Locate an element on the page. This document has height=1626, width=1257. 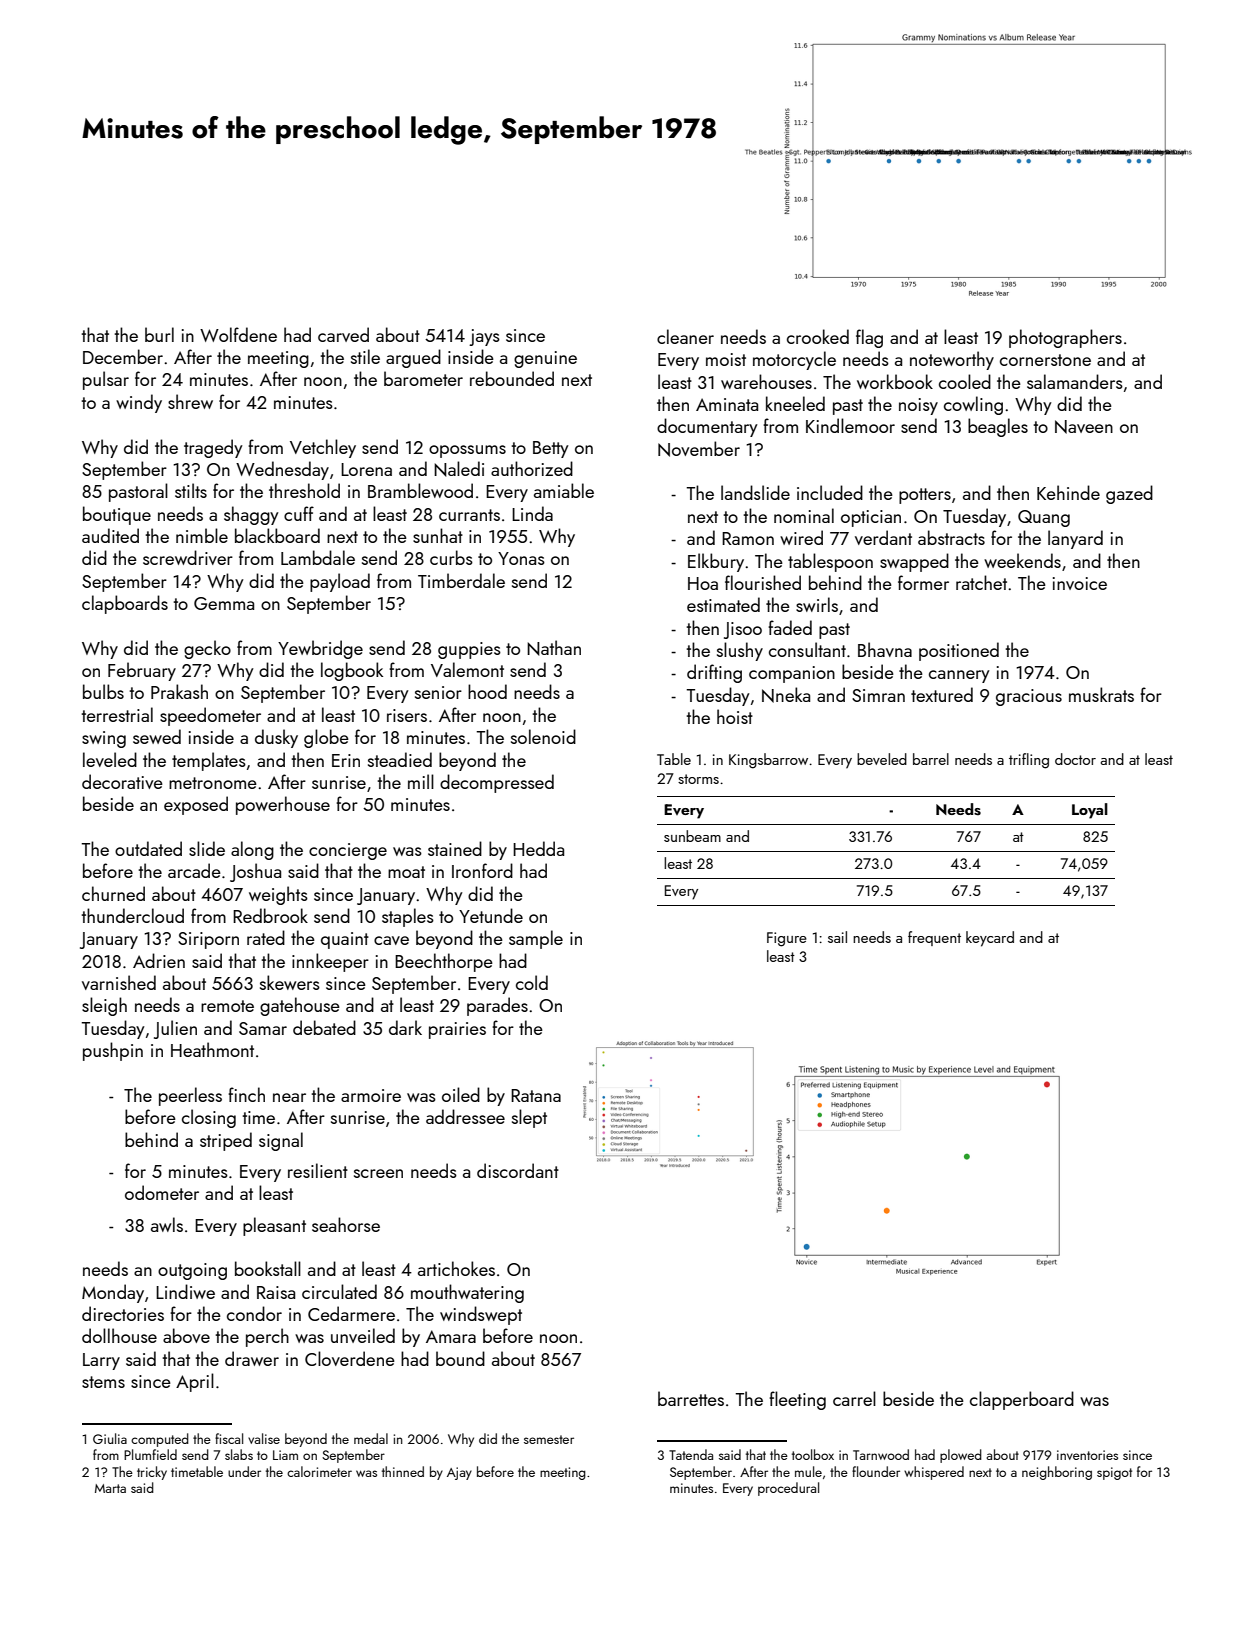
discordant is located at coordinates (518, 1170).
